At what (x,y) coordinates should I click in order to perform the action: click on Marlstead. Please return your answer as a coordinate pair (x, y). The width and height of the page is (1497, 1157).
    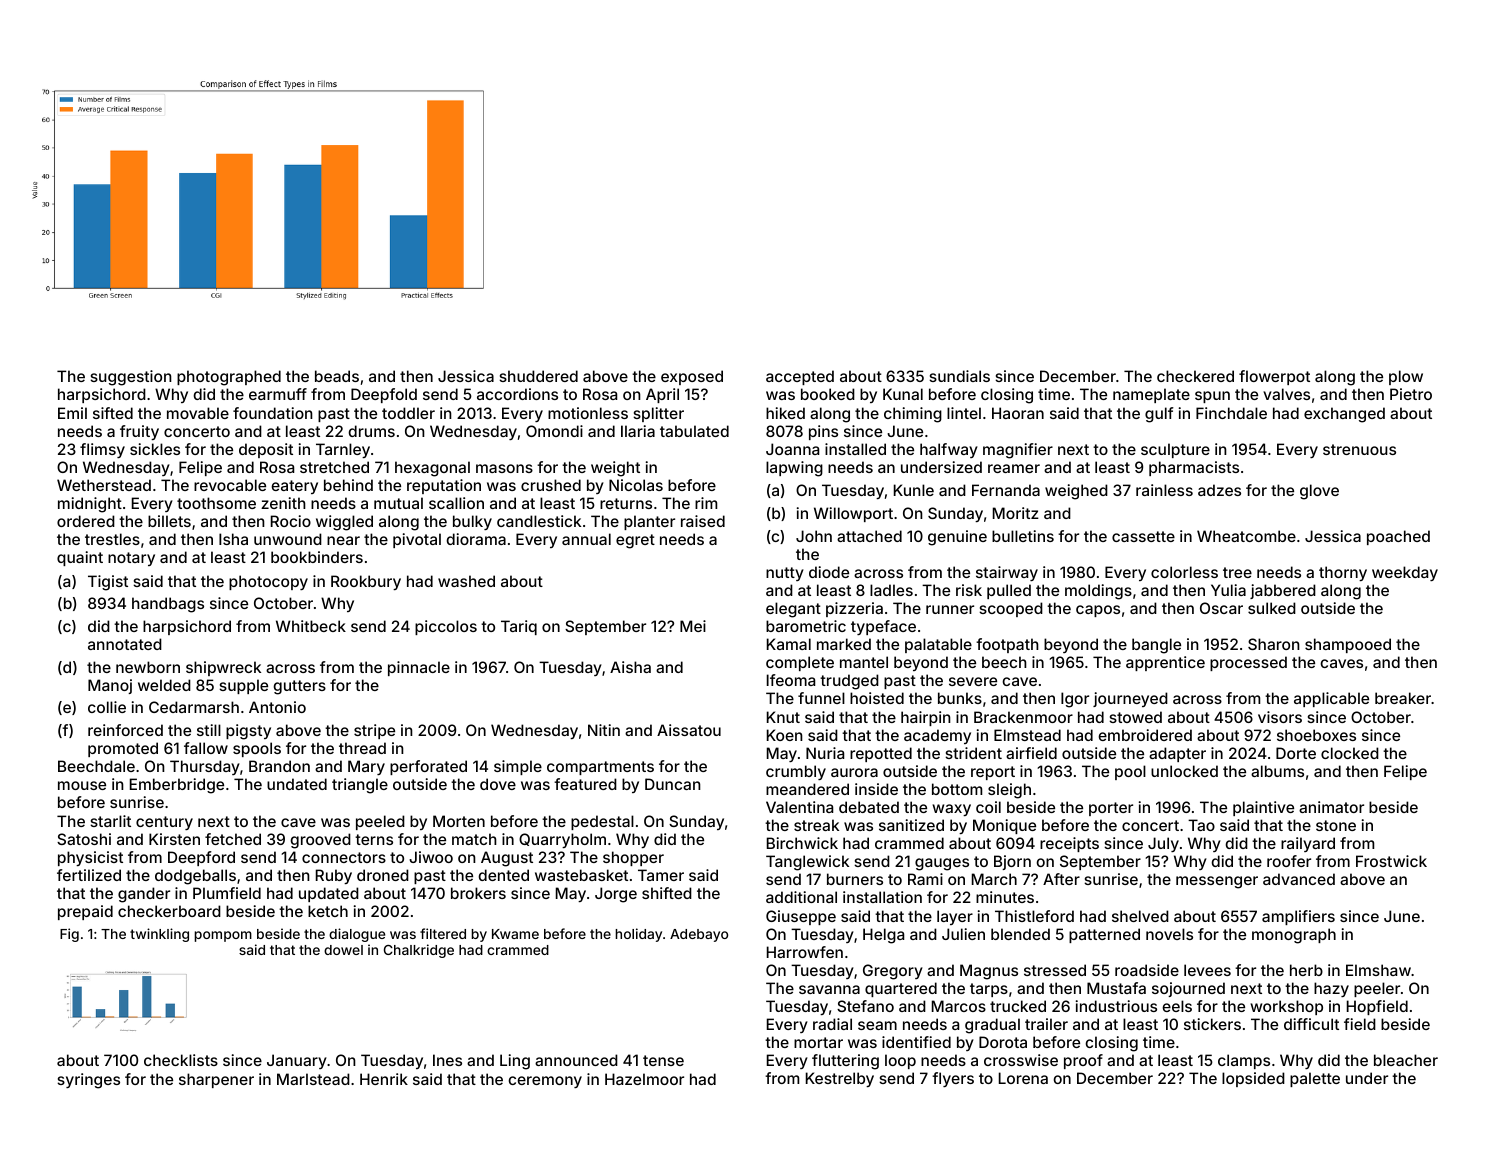
    Looking at the image, I should click on (313, 1079).
